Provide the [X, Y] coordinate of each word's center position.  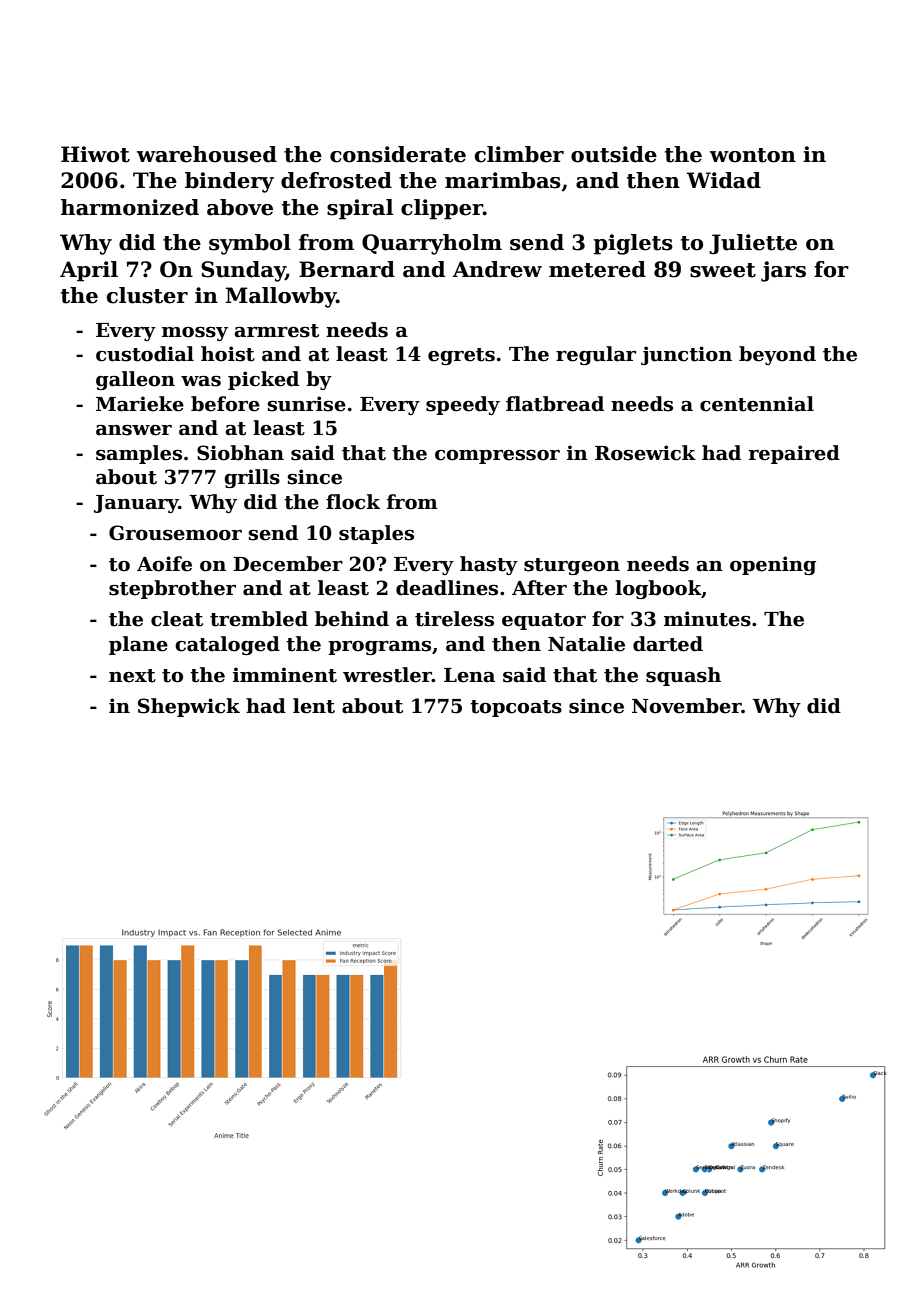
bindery [229, 182]
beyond [777, 355]
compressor [497, 457]
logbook [658, 589]
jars [783, 271]
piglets [633, 244]
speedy [463, 405]
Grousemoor [175, 533]
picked [263, 380]
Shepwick [189, 707]
